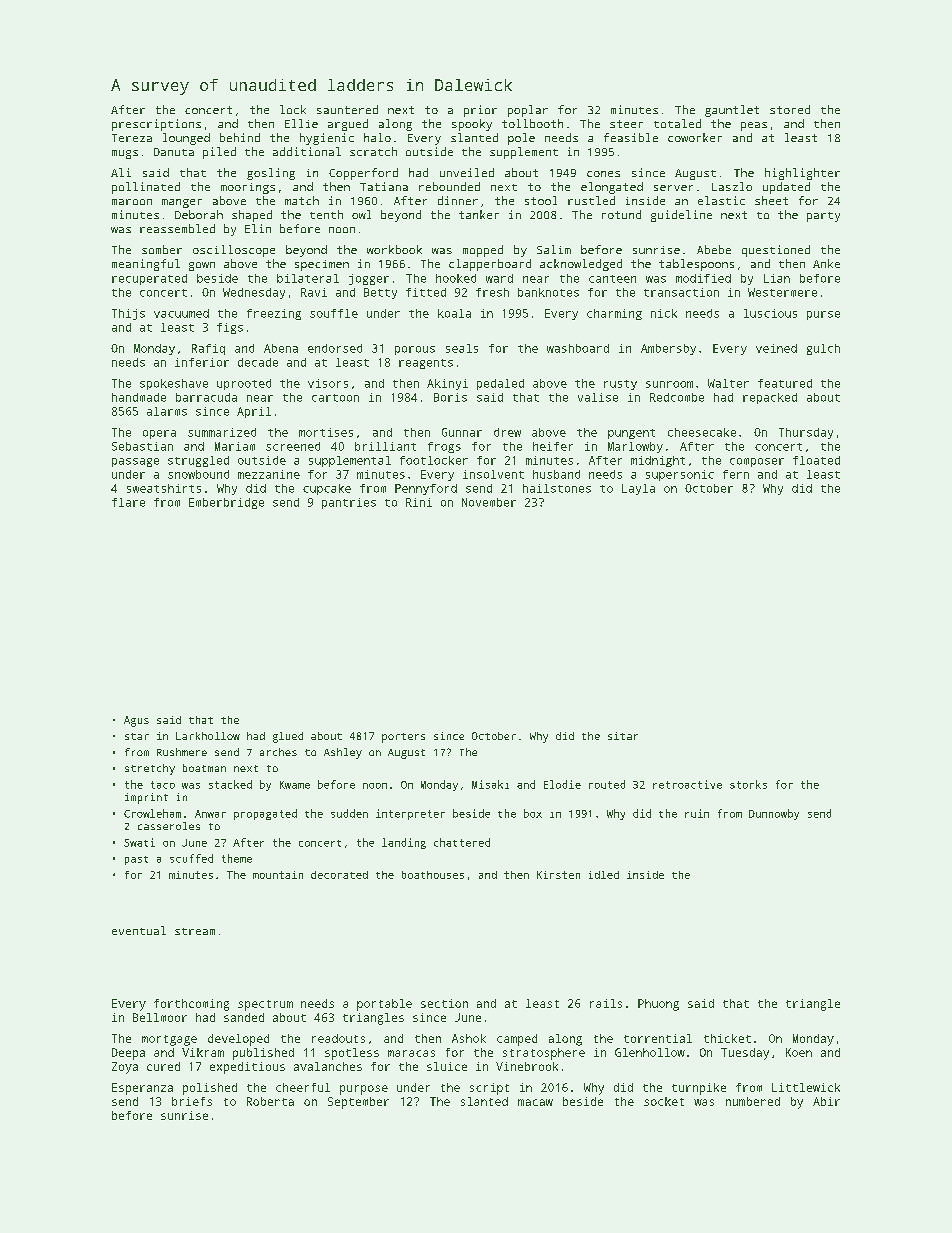 The height and width of the screenshot is (1233, 952). What do you see at coordinates (174, 152) in the screenshot?
I see `Danuta` at bounding box center [174, 152].
